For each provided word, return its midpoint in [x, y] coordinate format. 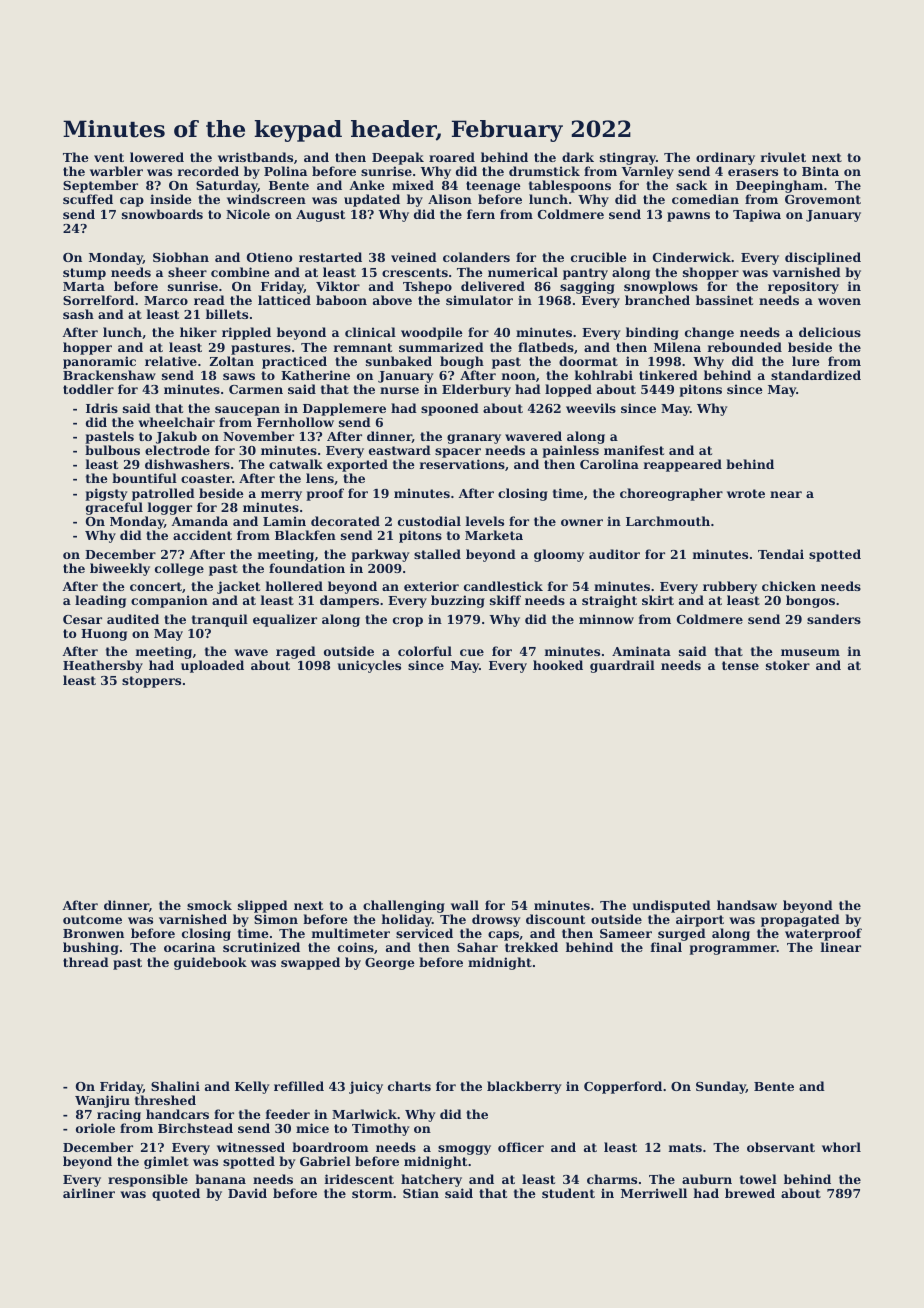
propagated [800, 920]
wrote [746, 493]
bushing [91, 948]
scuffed [88, 199]
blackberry [524, 1087]
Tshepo [427, 287]
